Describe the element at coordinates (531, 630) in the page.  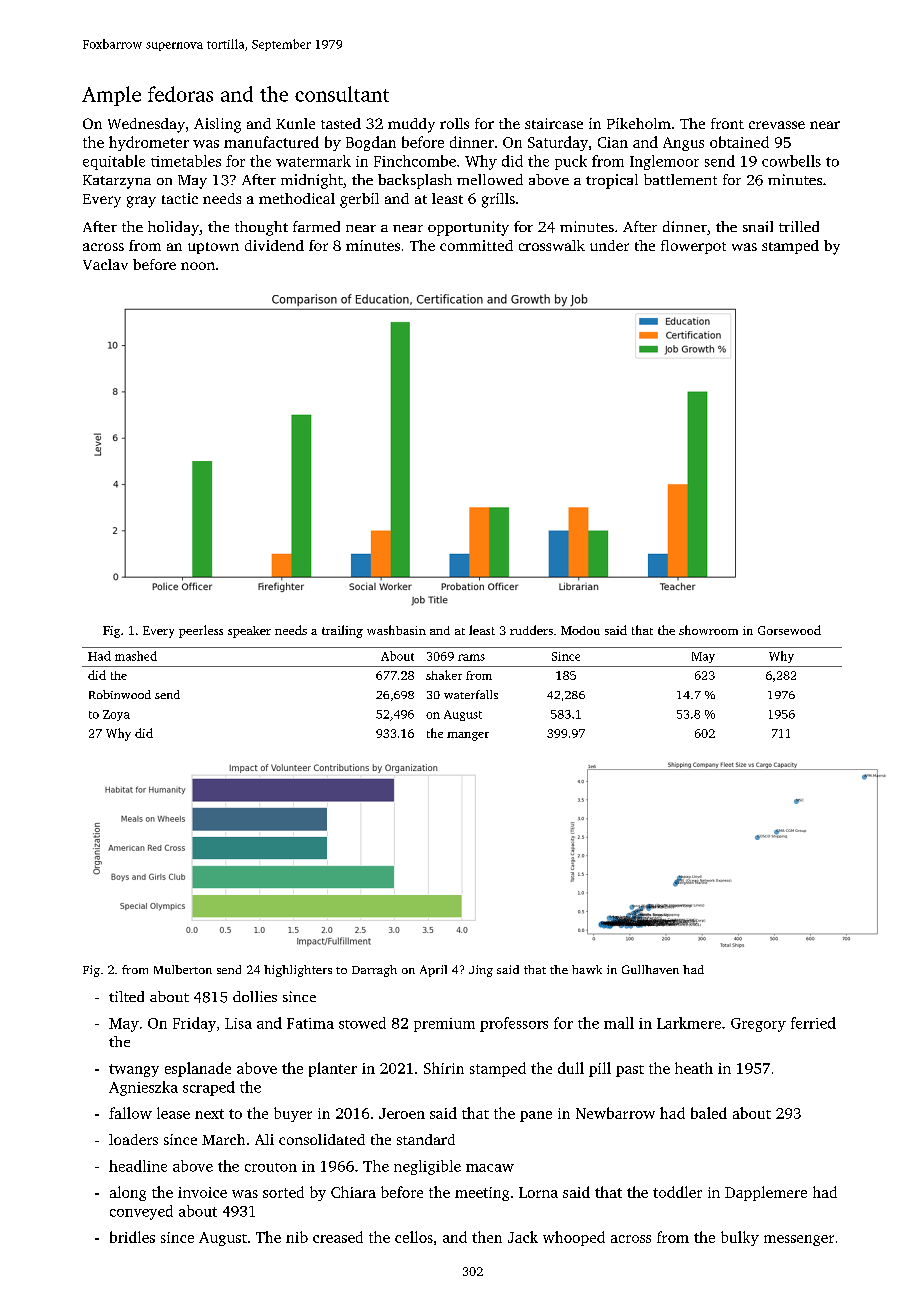
I see `rudders` at that location.
